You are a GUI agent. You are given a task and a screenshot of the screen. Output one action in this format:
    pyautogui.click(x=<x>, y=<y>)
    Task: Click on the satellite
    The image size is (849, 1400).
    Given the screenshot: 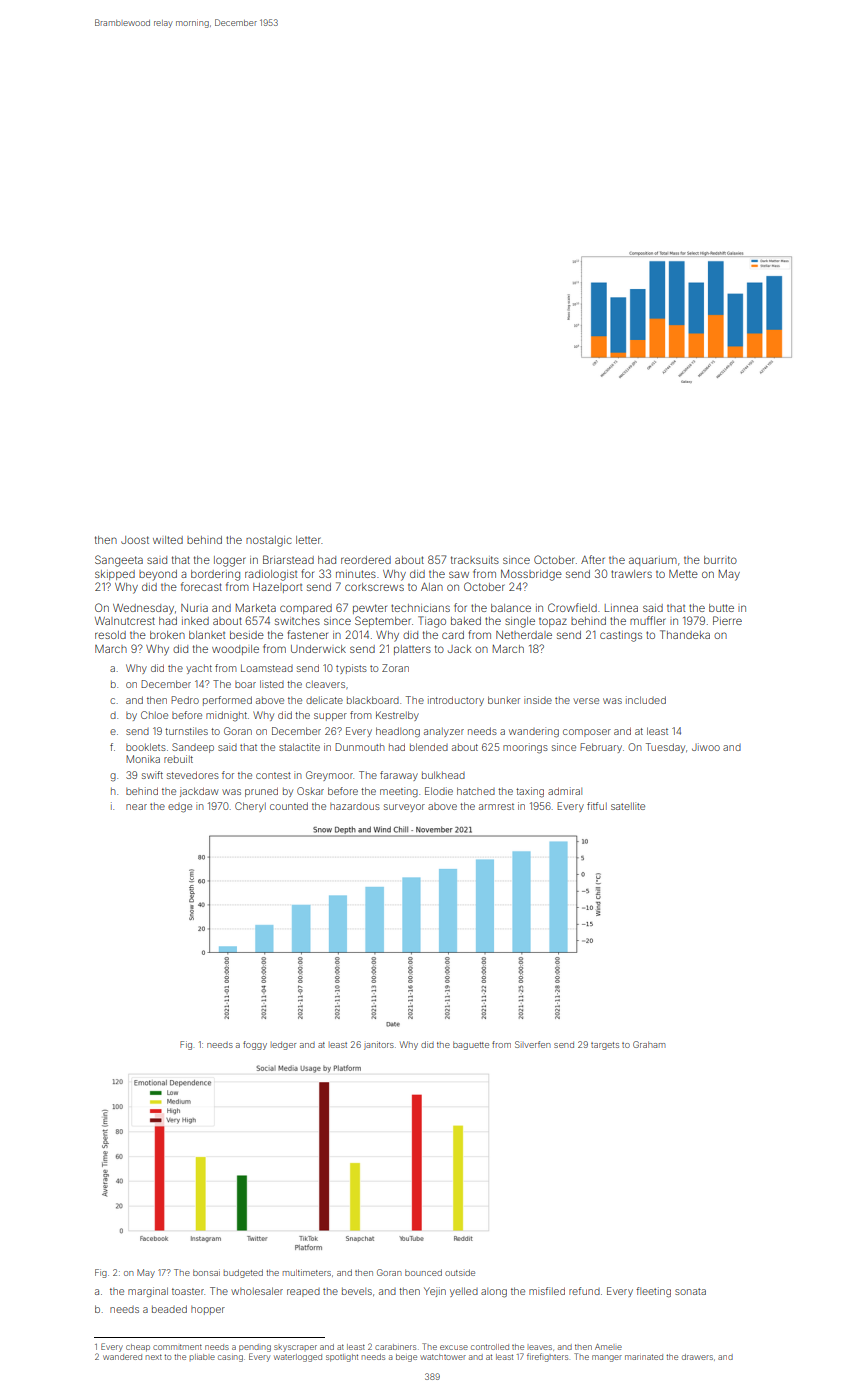 What is the action you would take?
    pyautogui.click(x=628, y=806)
